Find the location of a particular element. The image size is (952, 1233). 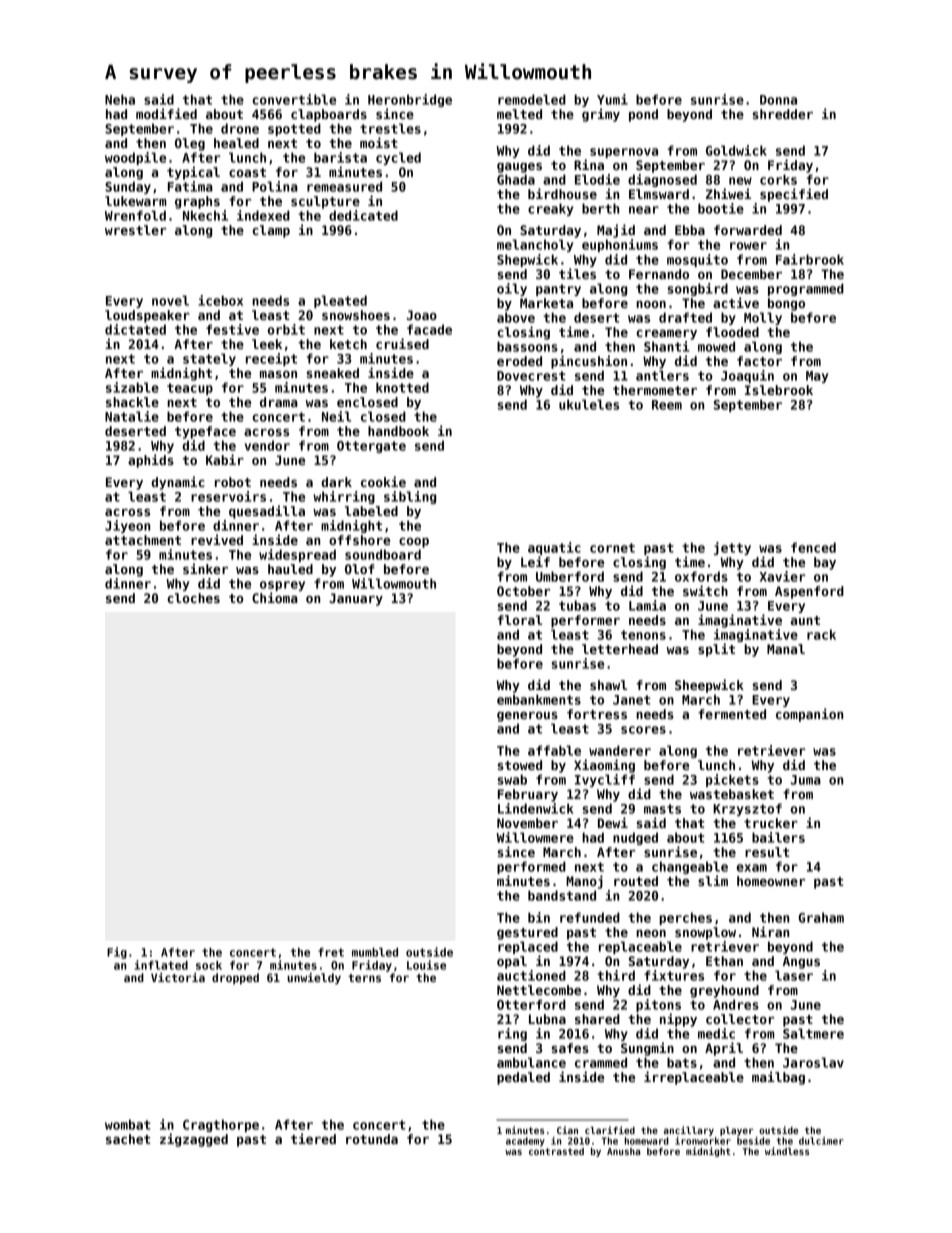

Goldwick is located at coordinates (736, 150).
